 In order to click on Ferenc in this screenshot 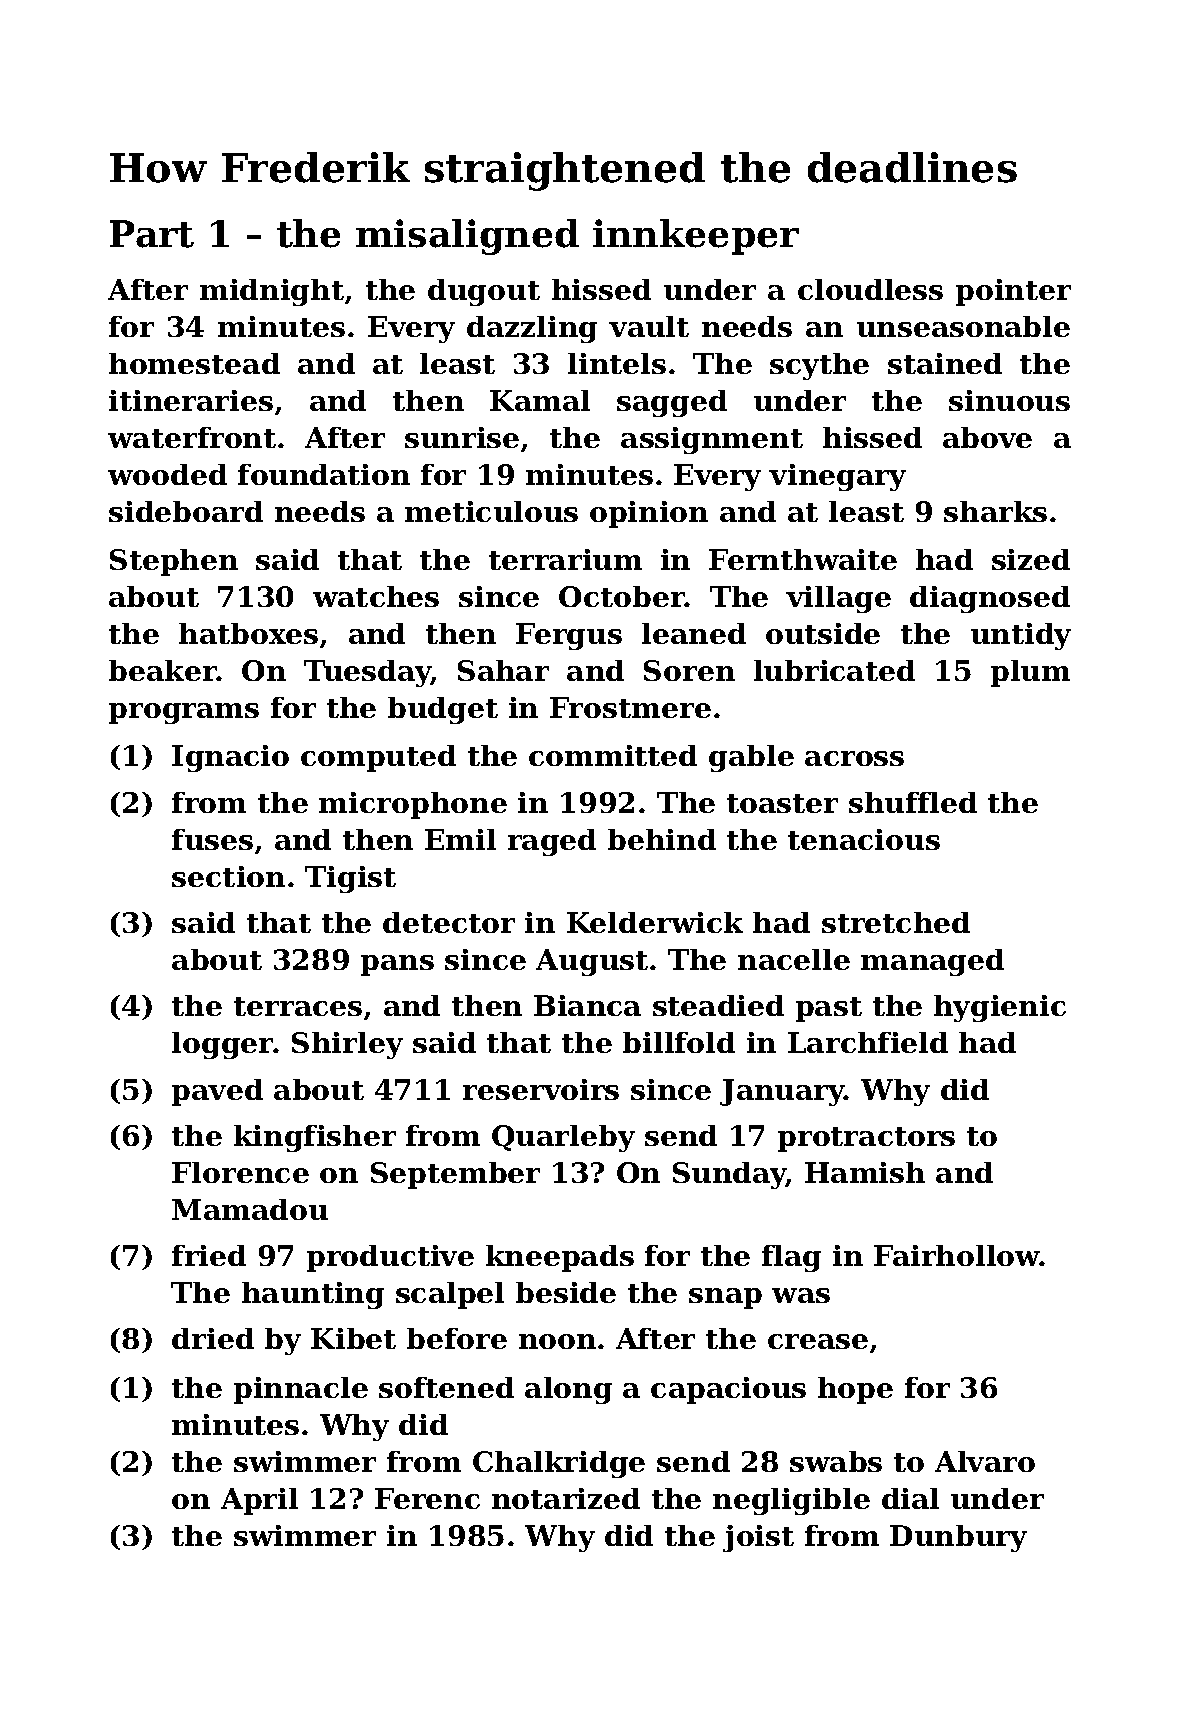, I will do `click(427, 1498)`.
